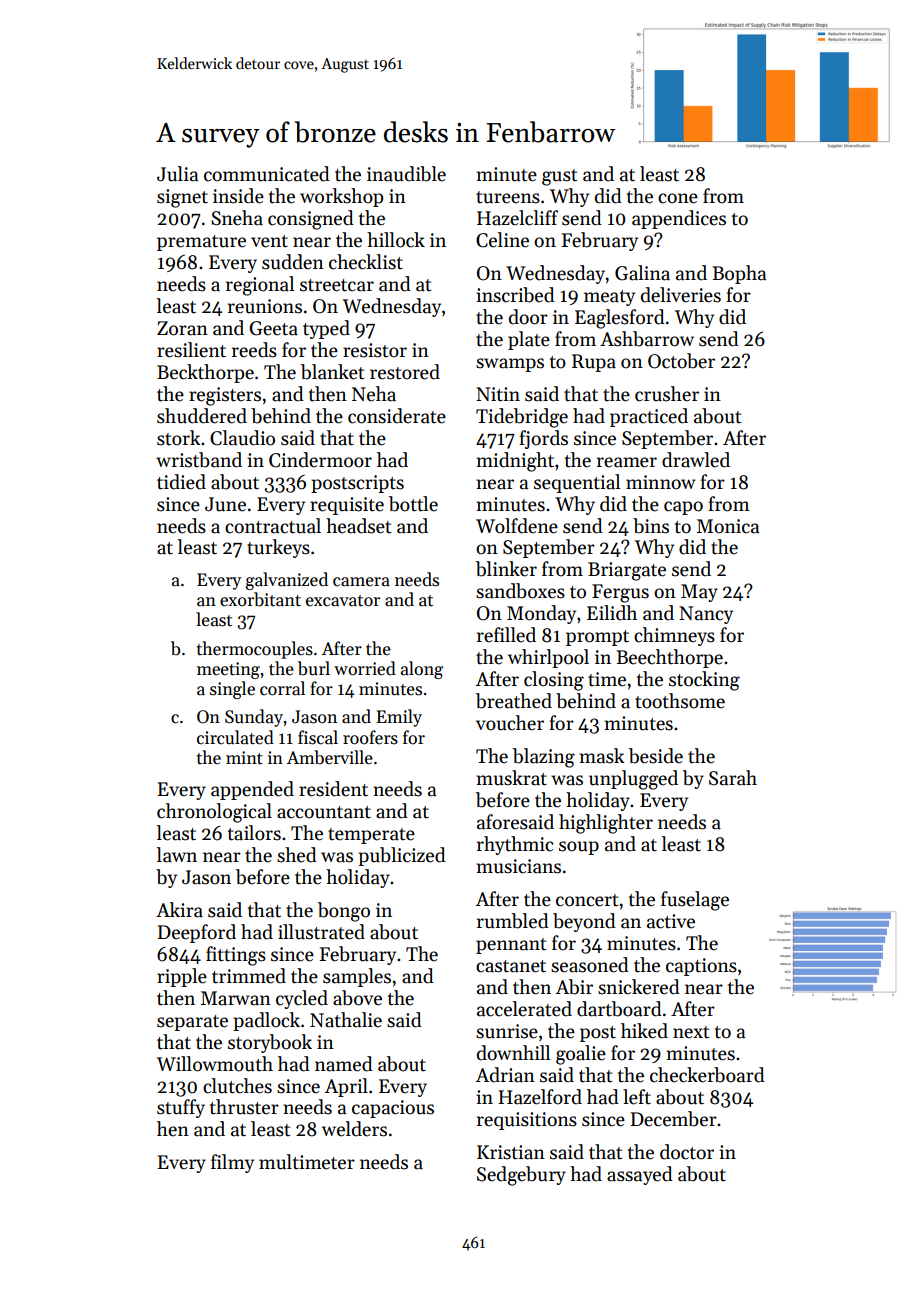  Describe the element at coordinates (406, 174) in the document. I see `inaudible` at that location.
